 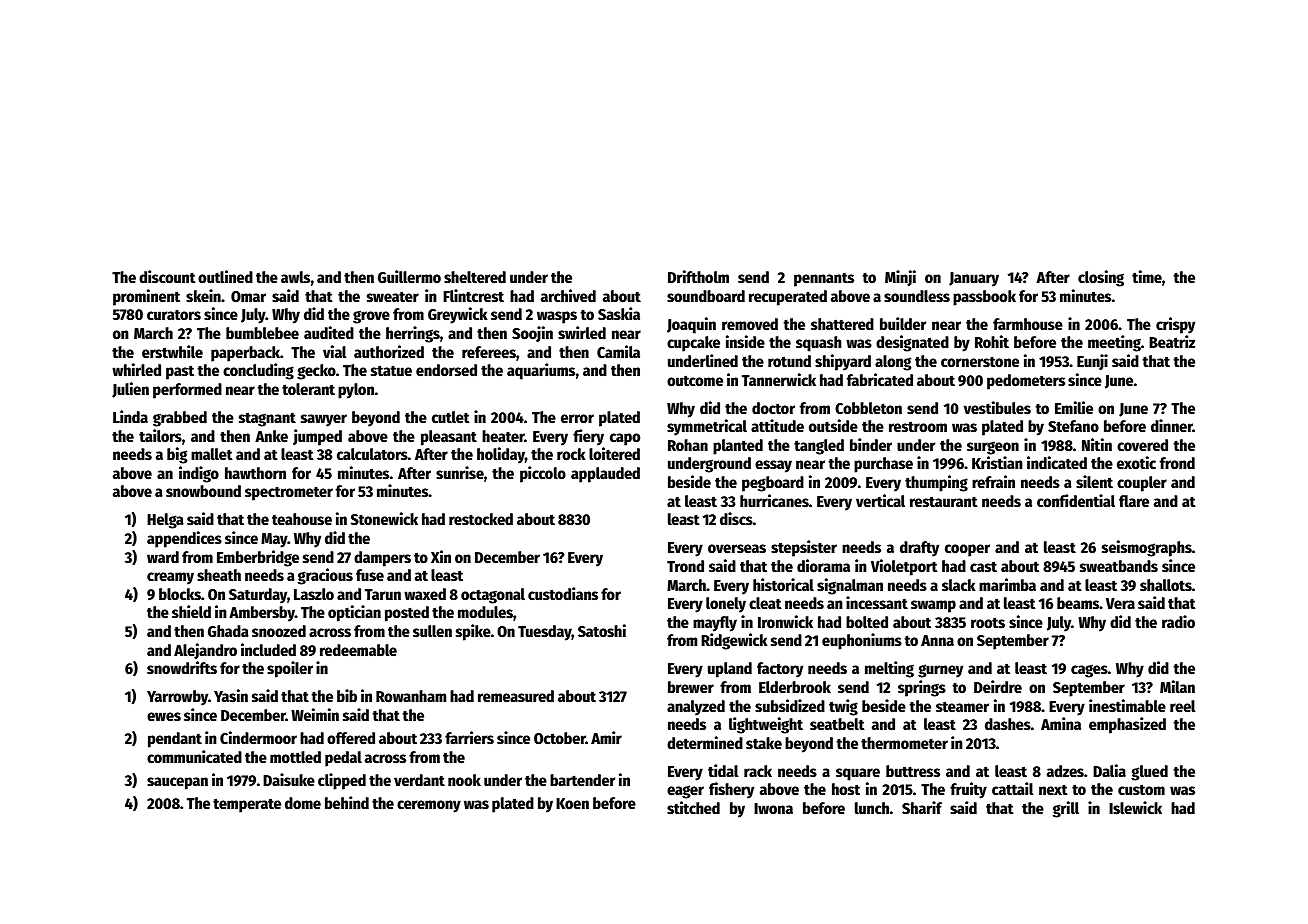 What do you see at coordinates (974, 279) in the image?
I see `January` at bounding box center [974, 279].
